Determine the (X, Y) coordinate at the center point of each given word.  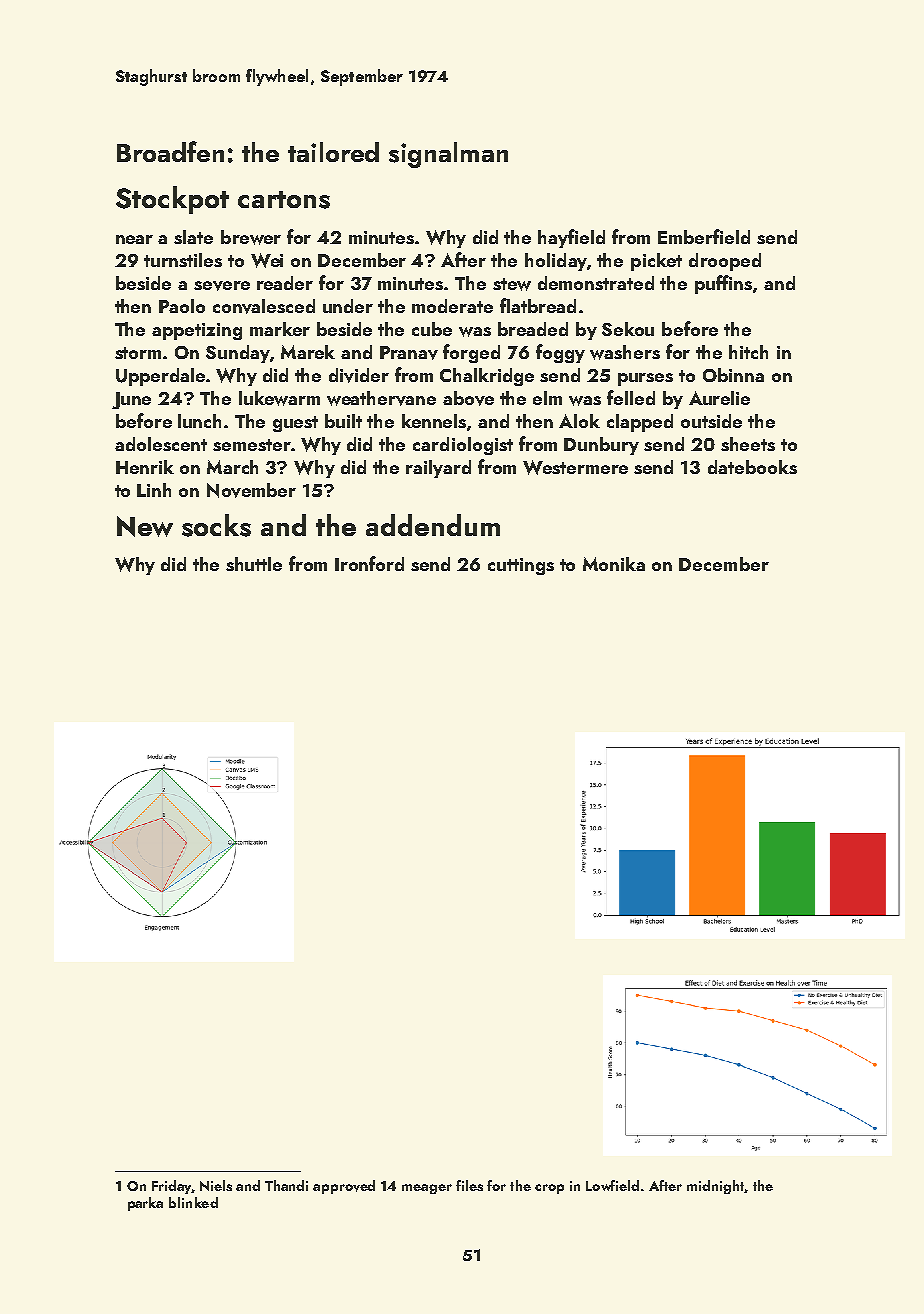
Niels (216, 1185)
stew (512, 284)
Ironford (369, 563)
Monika (614, 564)
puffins (723, 284)
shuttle (254, 564)
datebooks (752, 467)
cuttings (521, 566)
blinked (193, 1202)
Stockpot (172, 200)
